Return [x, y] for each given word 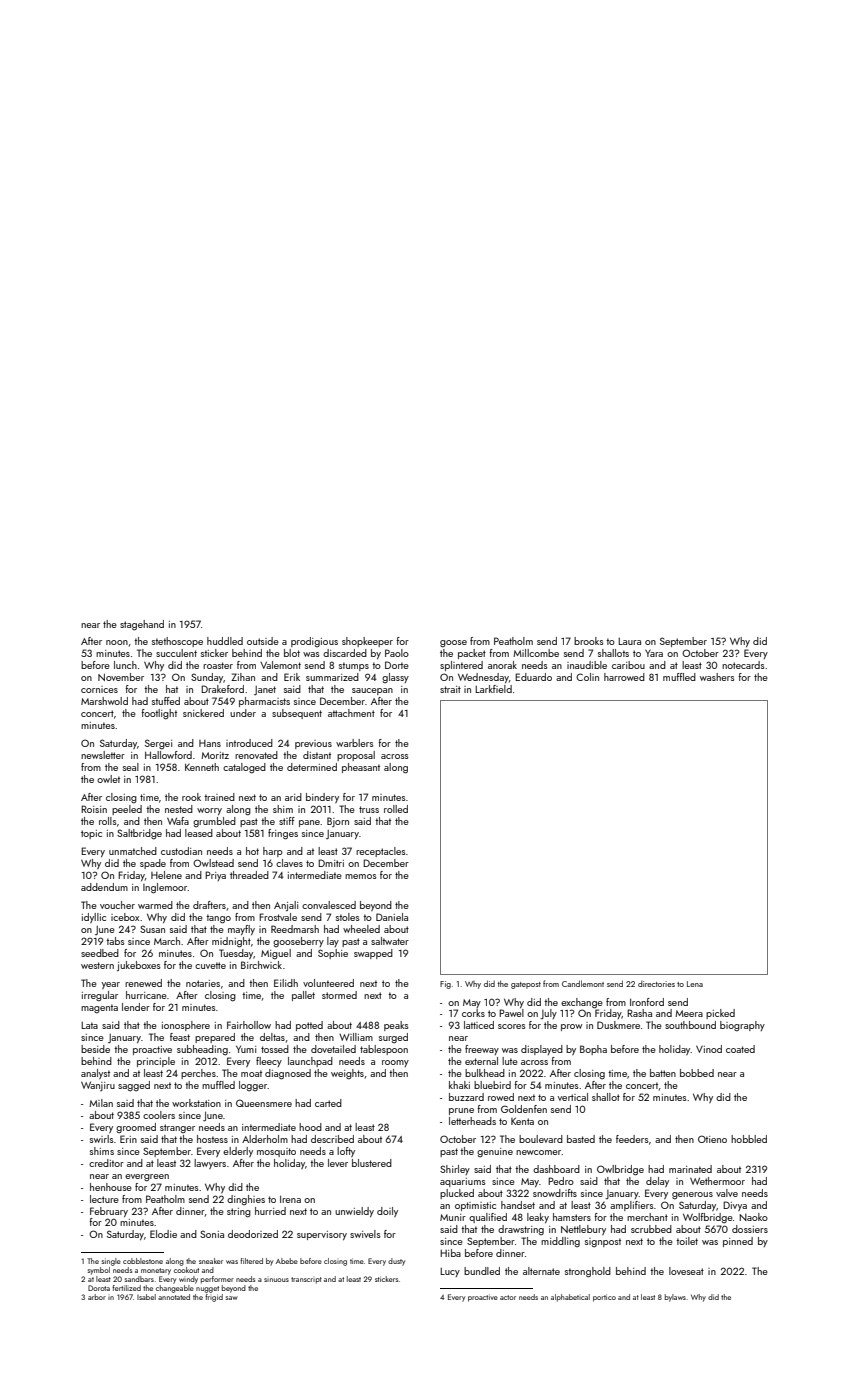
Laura [629, 641]
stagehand [142, 625]
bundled [482, 1271]
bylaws [675, 1298]
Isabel [146, 1297]
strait [450, 689]
